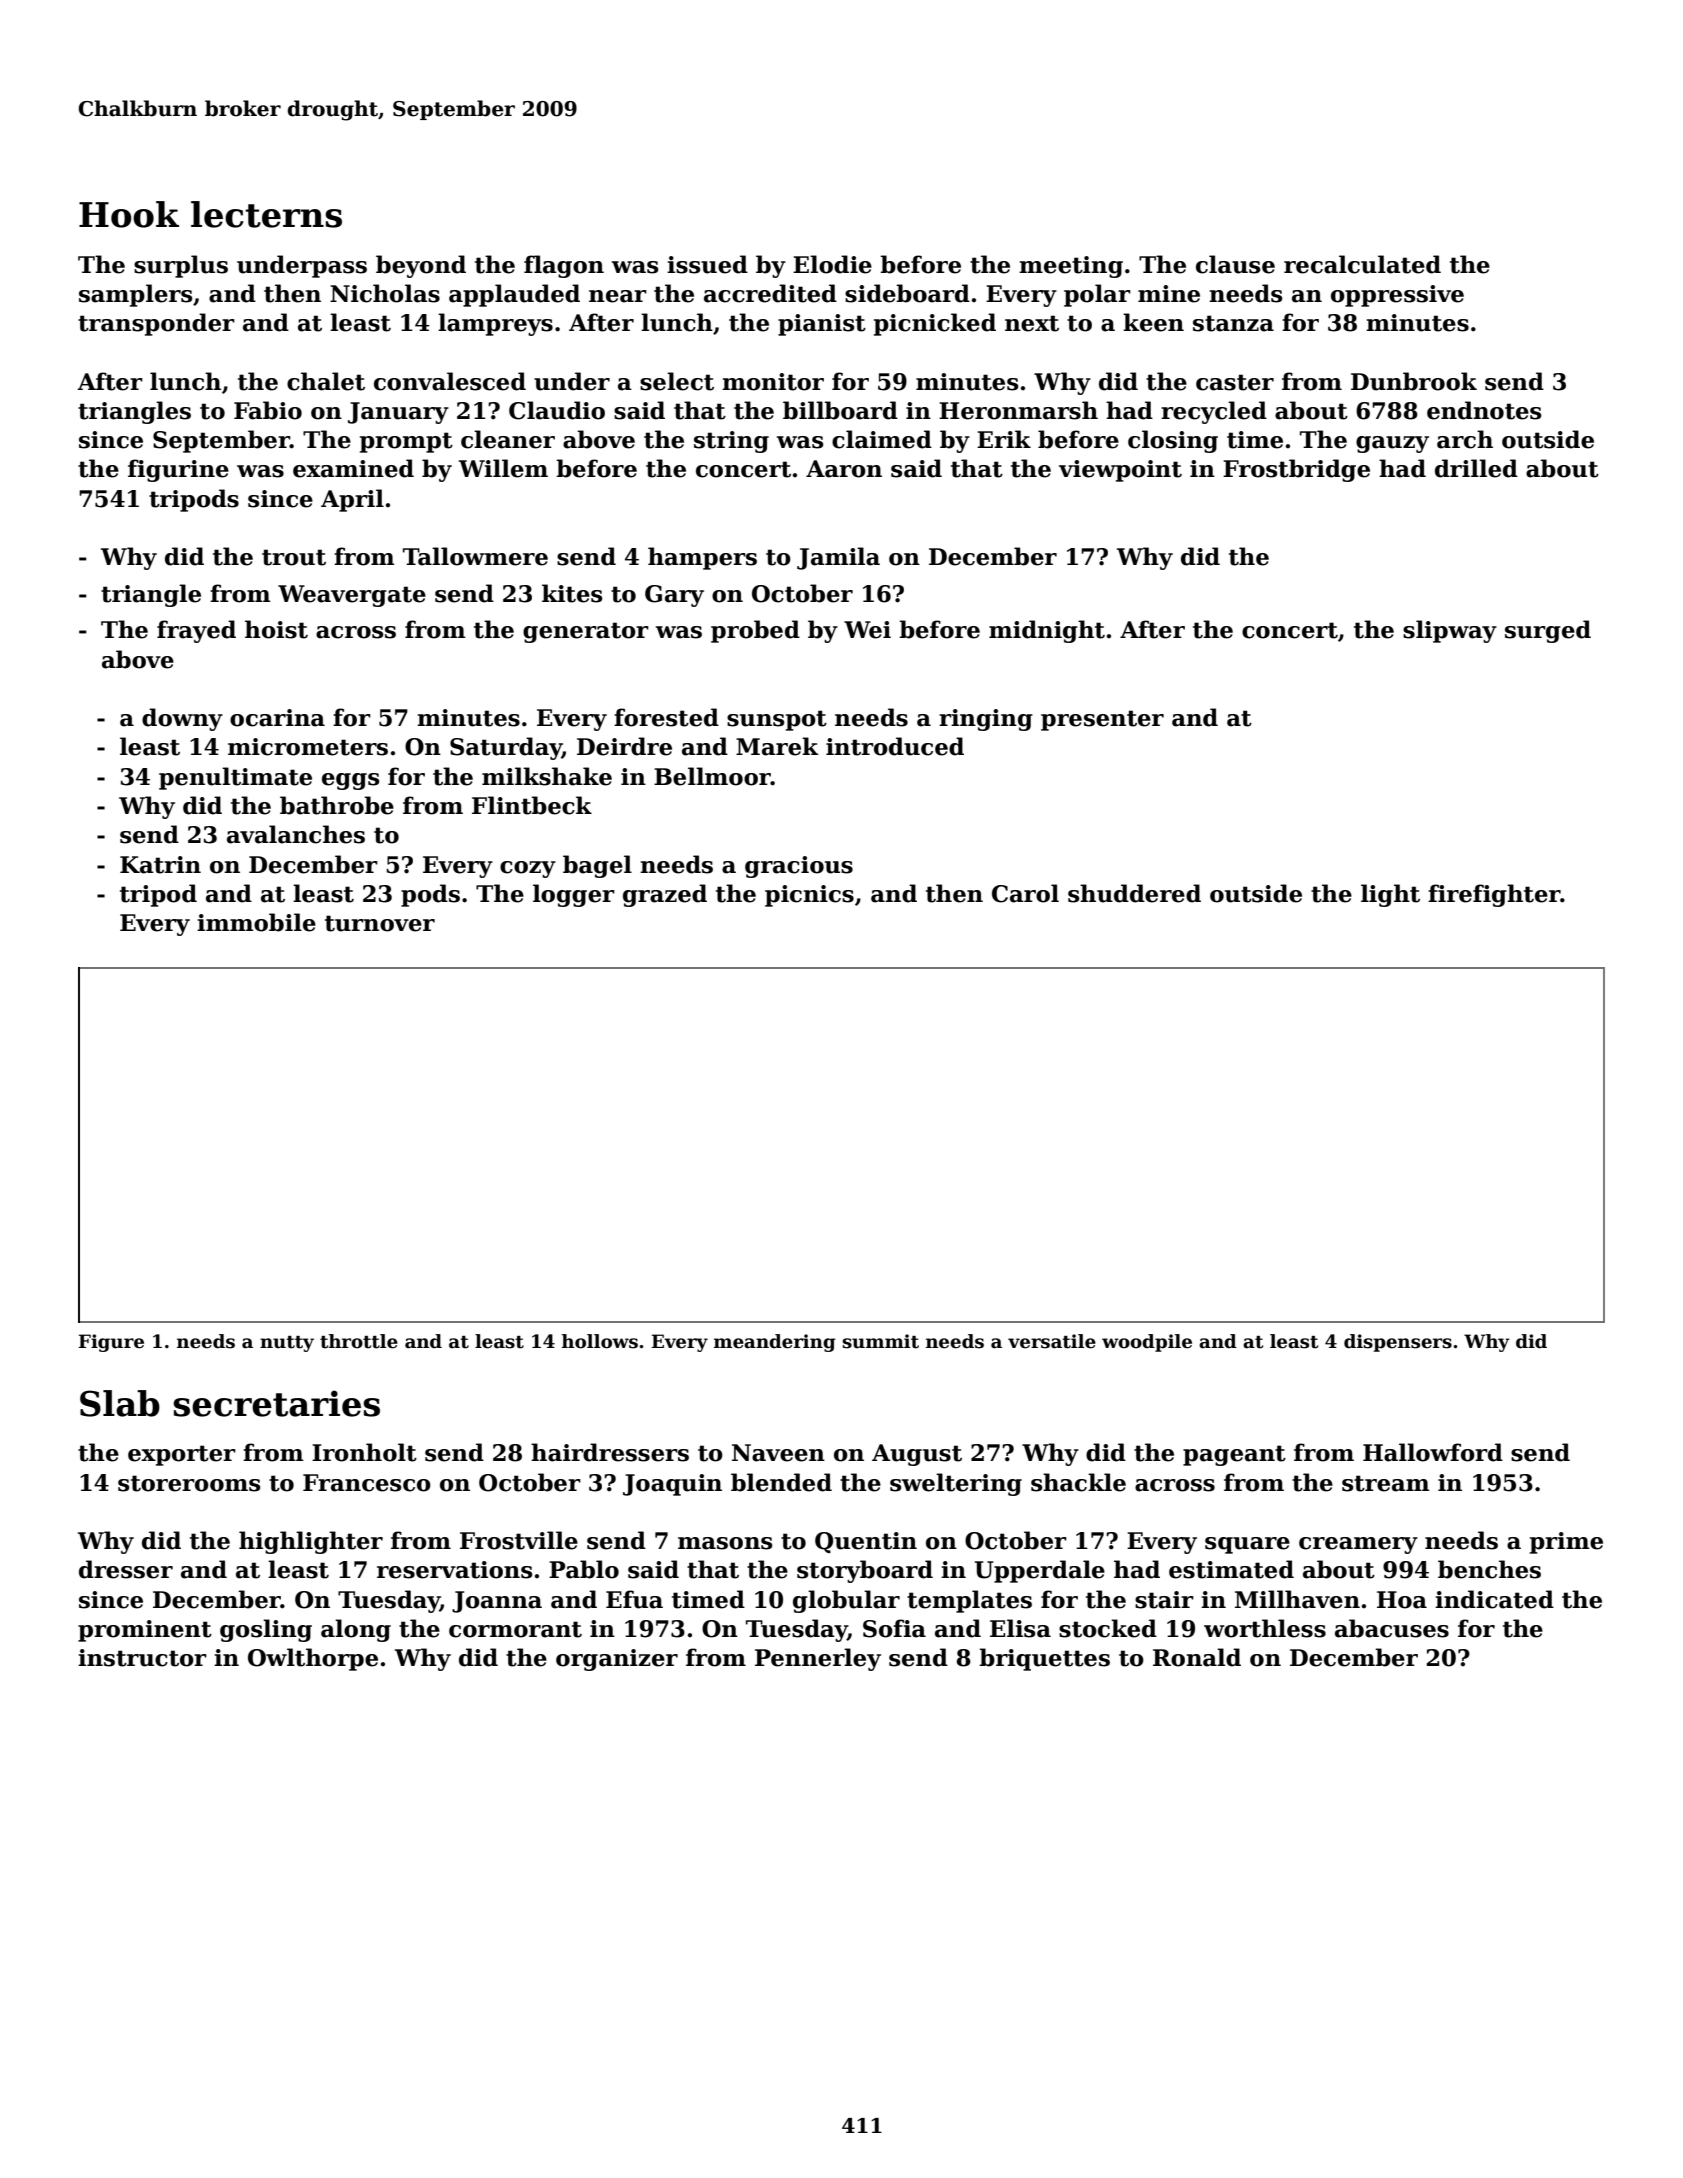 This screenshot has width=1683, height=2178. Describe the element at coordinates (707, 264) in the screenshot. I see `issued` at that location.
